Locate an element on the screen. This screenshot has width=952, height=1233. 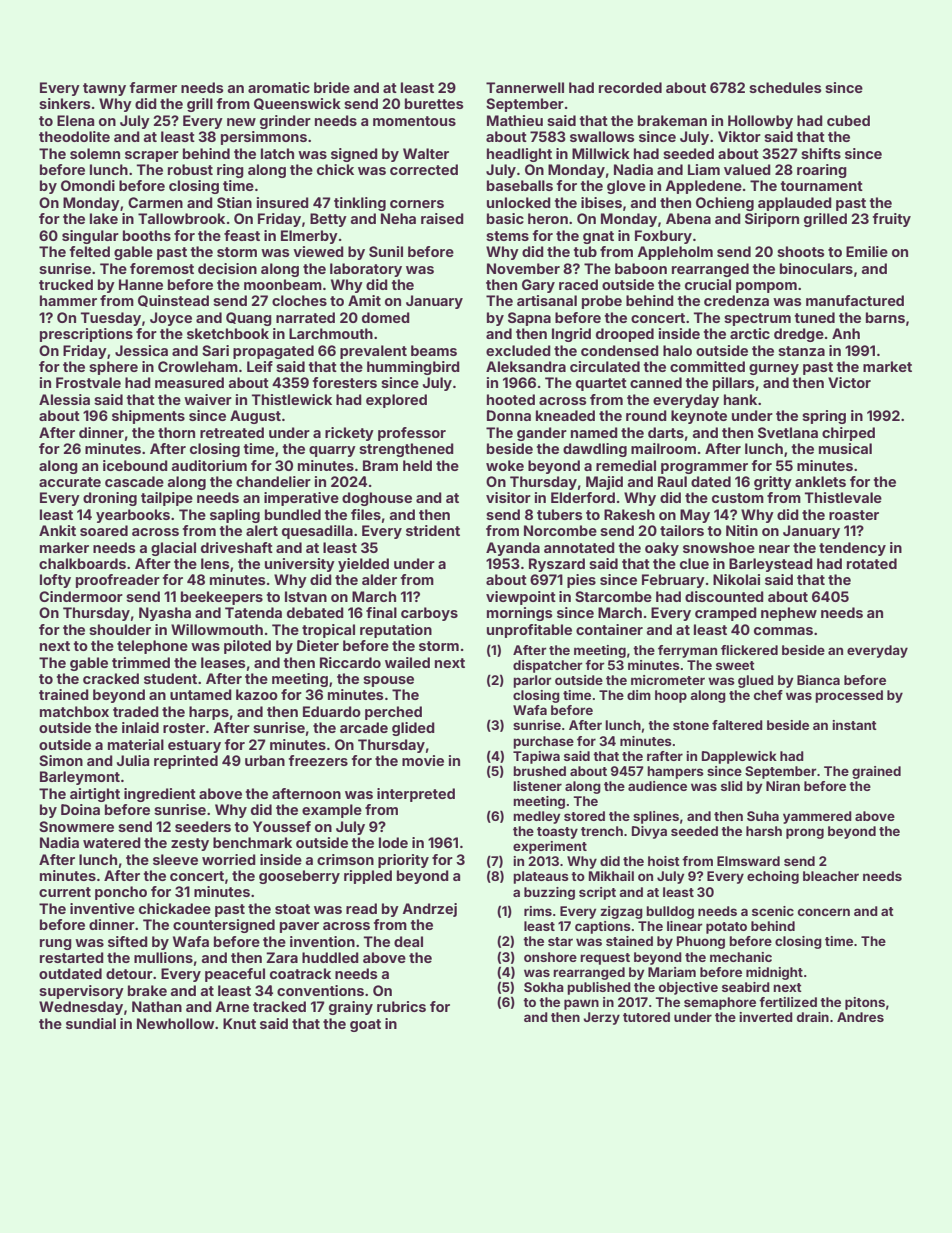
sweet is located at coordinates (735, 665).
